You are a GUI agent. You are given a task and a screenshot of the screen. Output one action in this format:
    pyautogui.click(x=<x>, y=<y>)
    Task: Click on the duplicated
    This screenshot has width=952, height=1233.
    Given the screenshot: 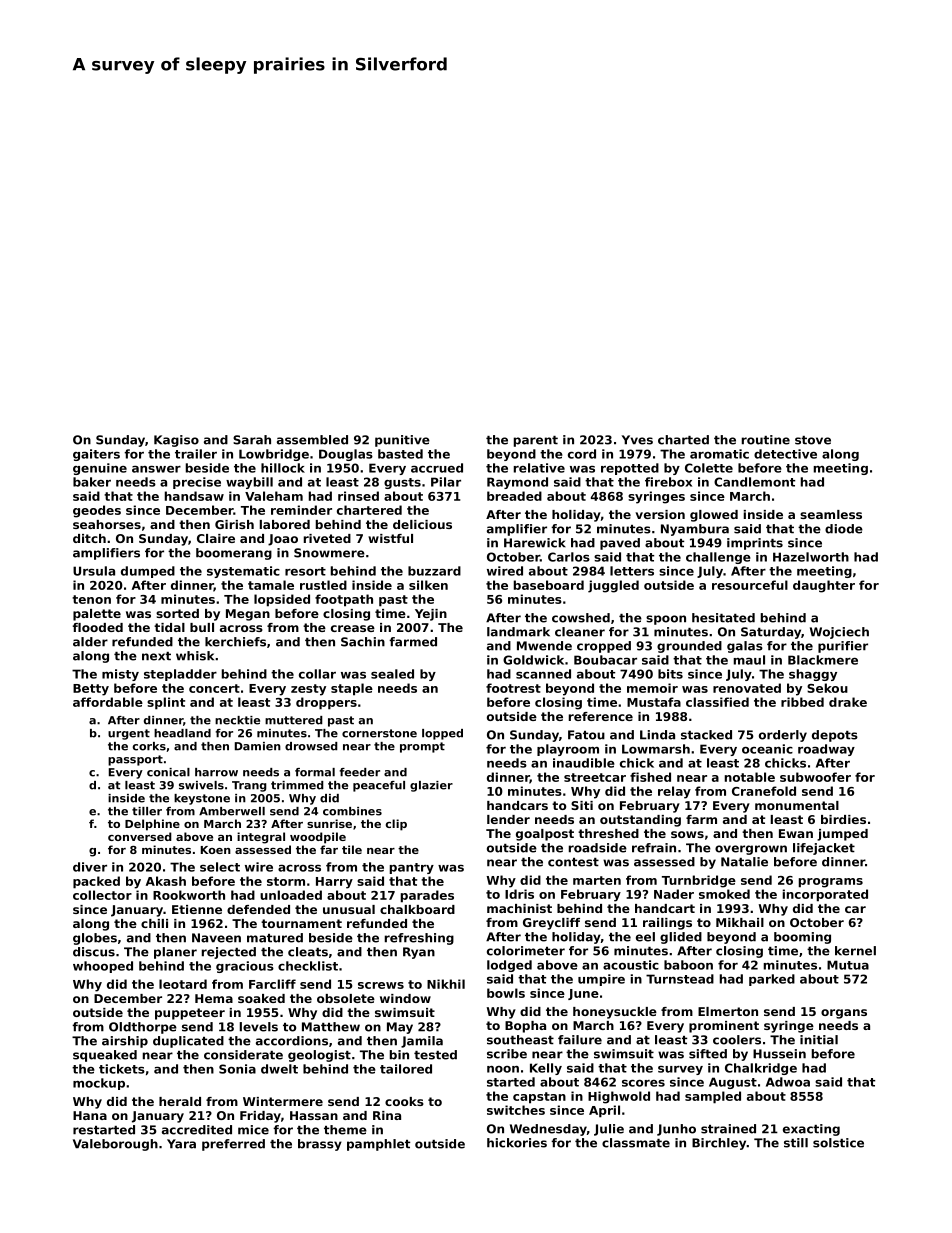 What is the action you would take?
    pyautogui.click(x=188, y=1042)
